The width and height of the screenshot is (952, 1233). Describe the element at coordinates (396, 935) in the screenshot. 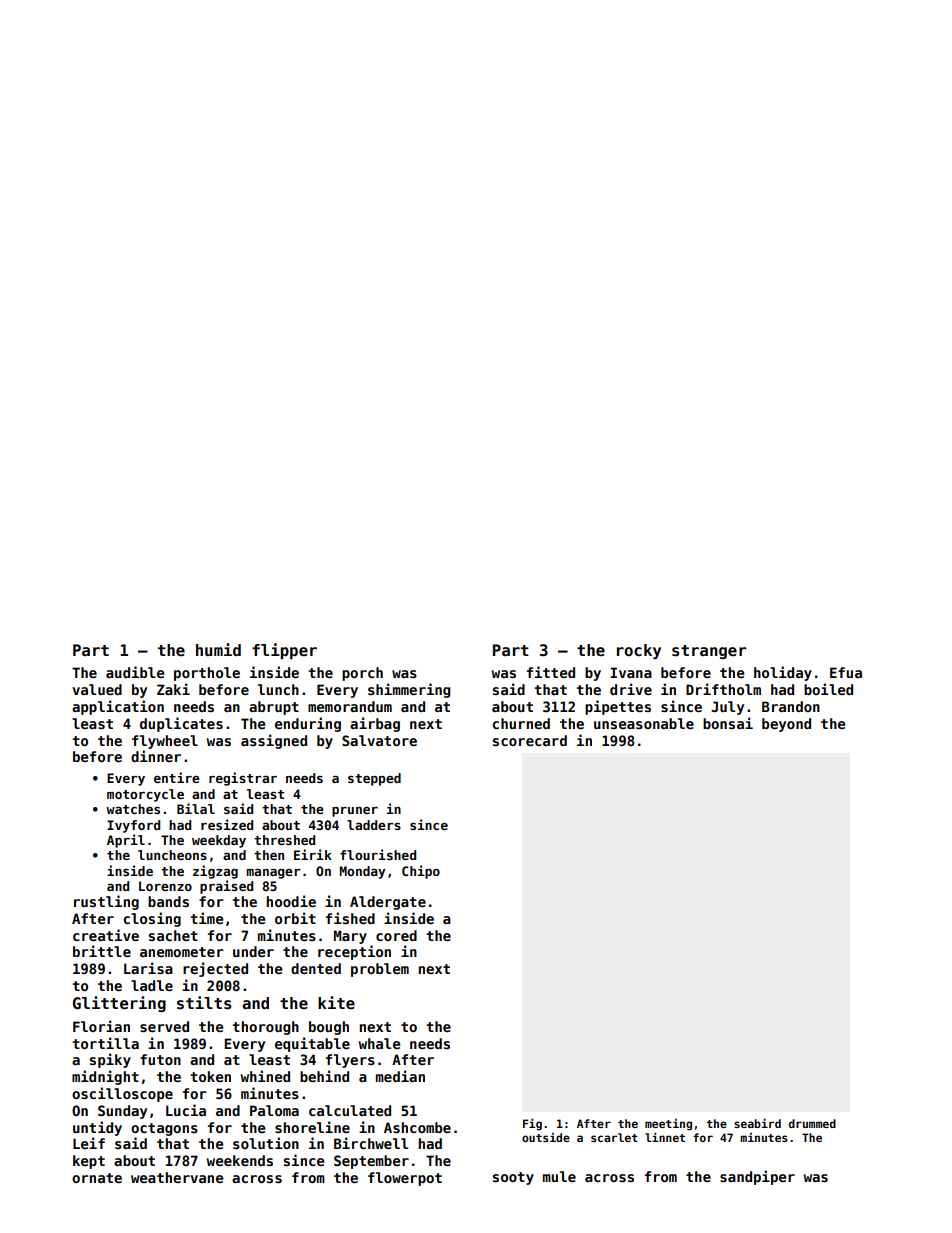

I see `cored` at that location.
